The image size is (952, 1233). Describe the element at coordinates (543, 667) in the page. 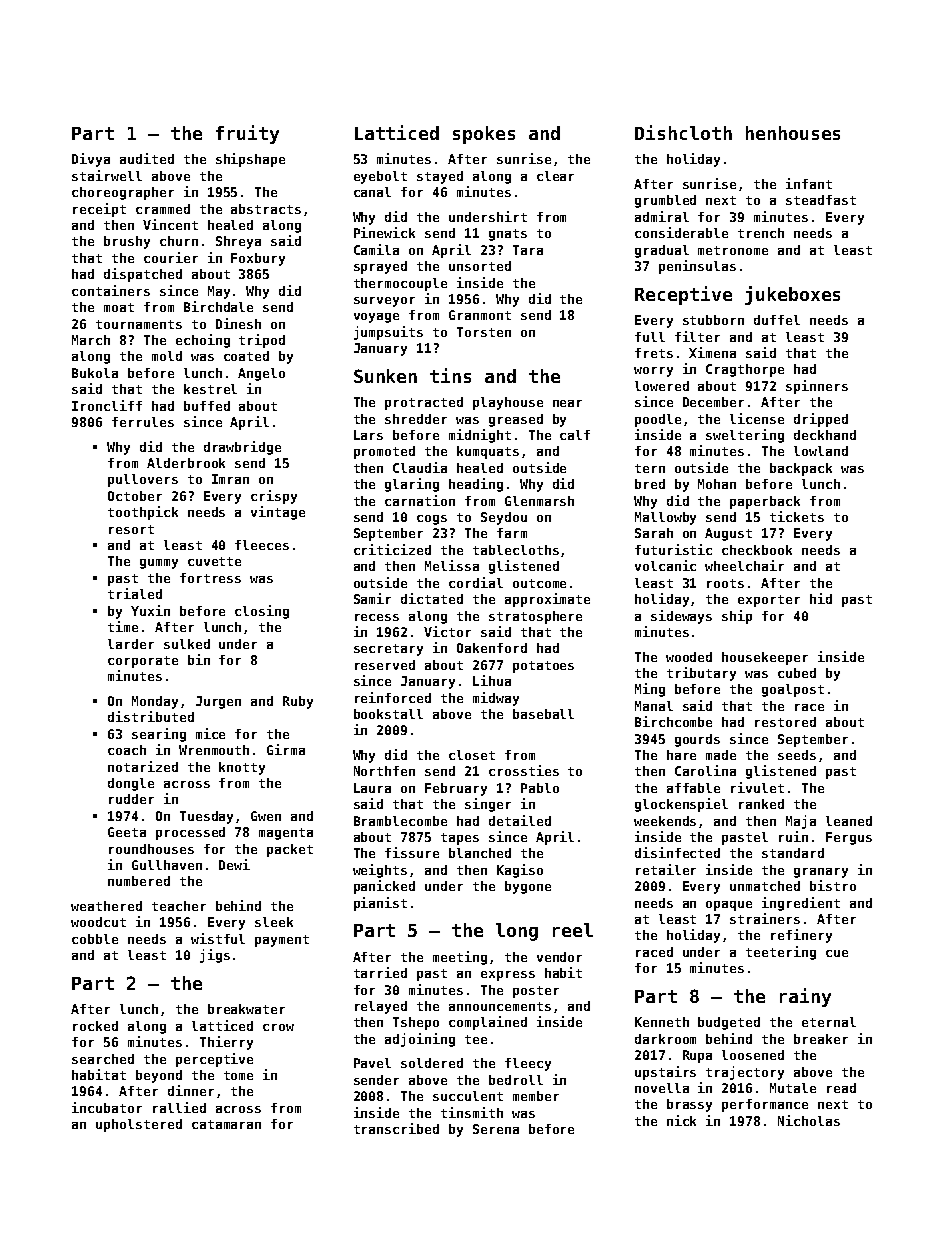

I see `potatoes` at that location.
